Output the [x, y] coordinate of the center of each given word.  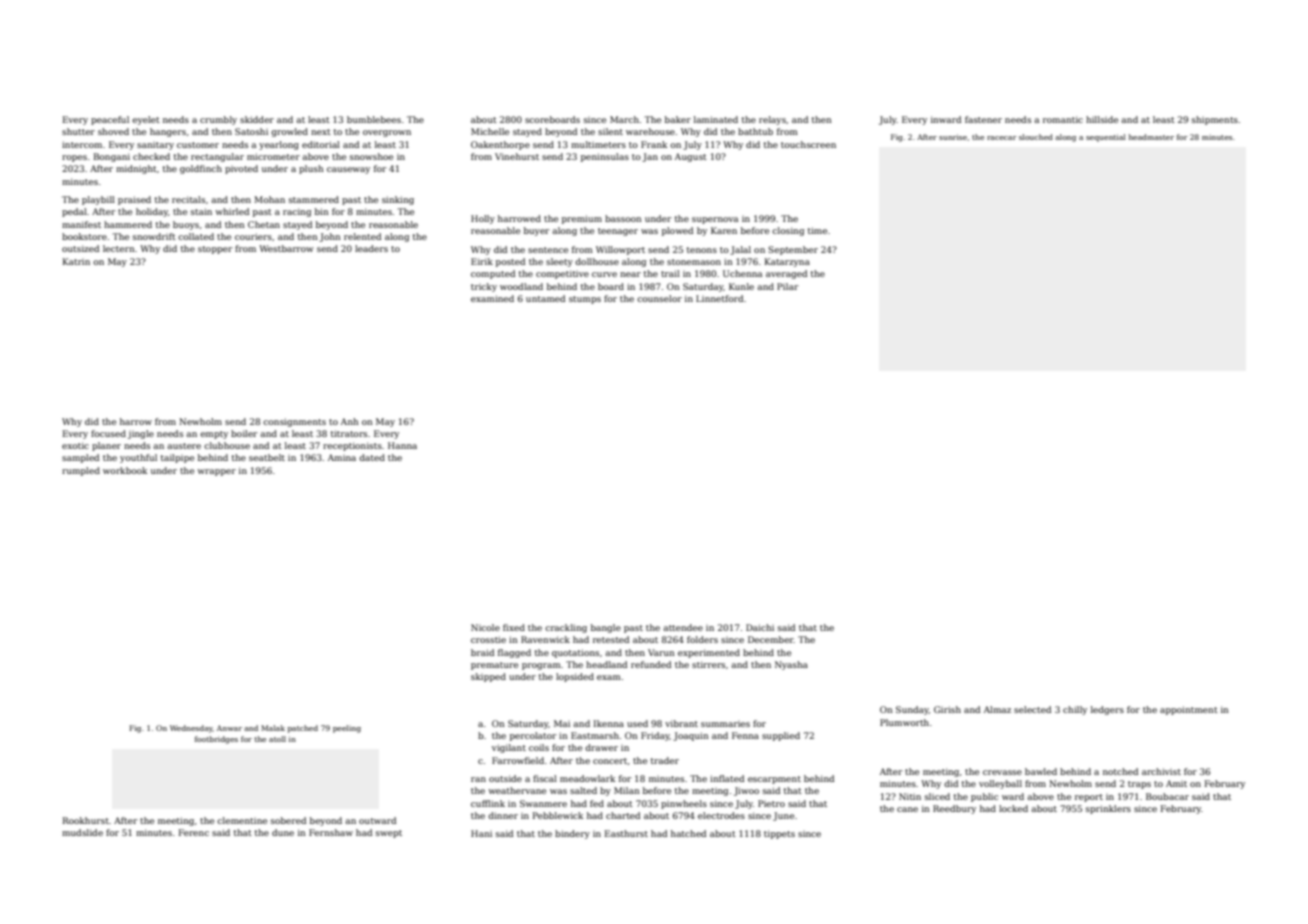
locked [1013, 808]
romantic [1063, 119]
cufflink [488, 803]
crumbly [218, 120]
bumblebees [374, 119]
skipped [488, 677]
